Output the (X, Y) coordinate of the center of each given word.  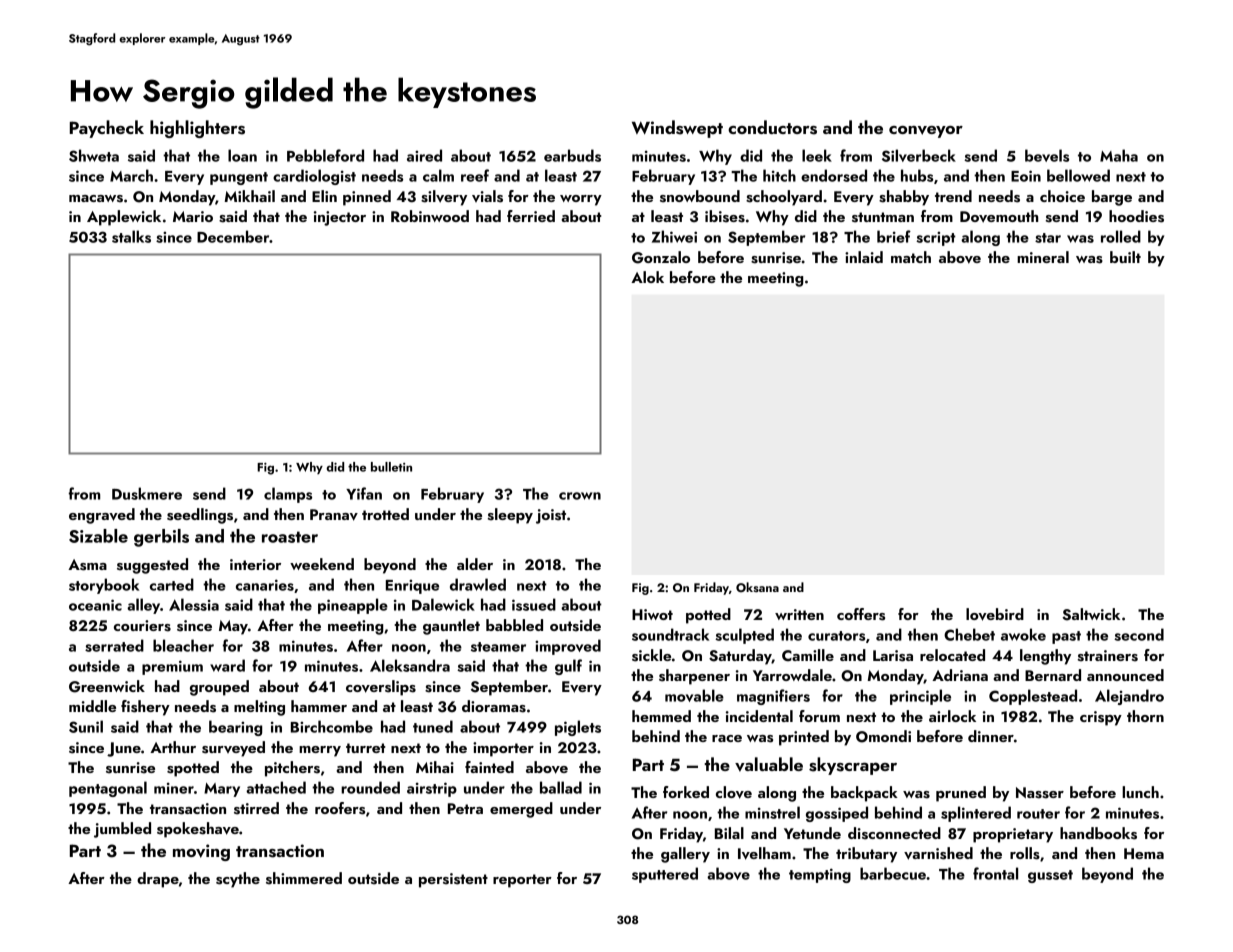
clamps (288, 495)
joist (551, 516)
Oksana (757, 587)
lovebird (995, 614)
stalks (131, 236)
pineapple (353, 606)
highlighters (197, 129)
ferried (531, 216)
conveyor (926, 132)
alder (475, 564)
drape (158, 880)
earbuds (572, 155)
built (1125, 257)
